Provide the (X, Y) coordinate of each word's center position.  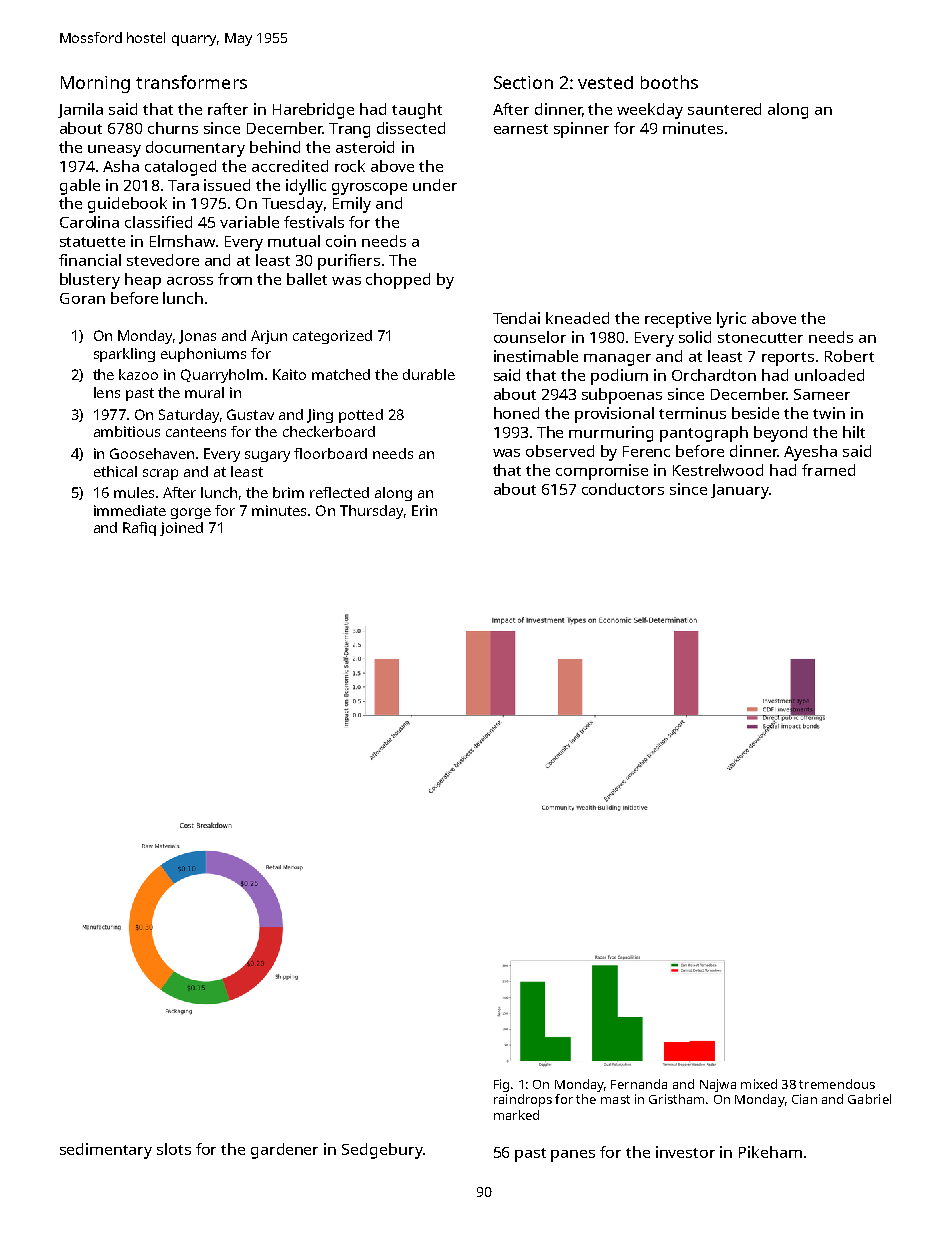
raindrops (523, 1100)
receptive (678, 320)
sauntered (724, 109)
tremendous (837, 1084)
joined (181, 529)
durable (429, 374)
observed (560, 451)
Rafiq (139, 529)
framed (828, 470)
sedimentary (106, 1151)
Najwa (718, 1085)
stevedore (163, 260)
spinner (581, 130)
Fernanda (639, 1084)
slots (174, 1149)
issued (227, 185)
